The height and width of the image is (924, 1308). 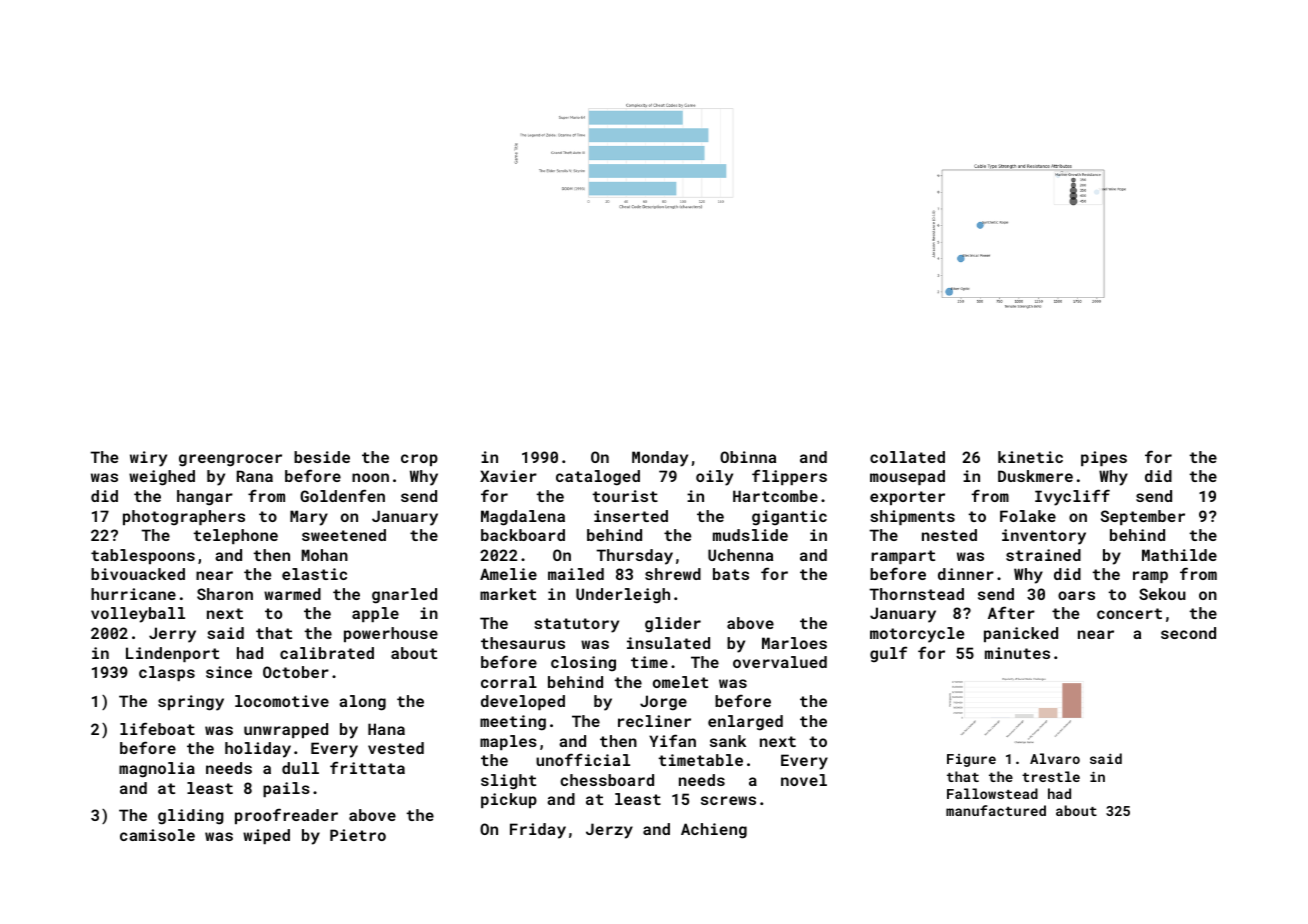 I want to click on kinetic, so click(x=1030, y=457).
